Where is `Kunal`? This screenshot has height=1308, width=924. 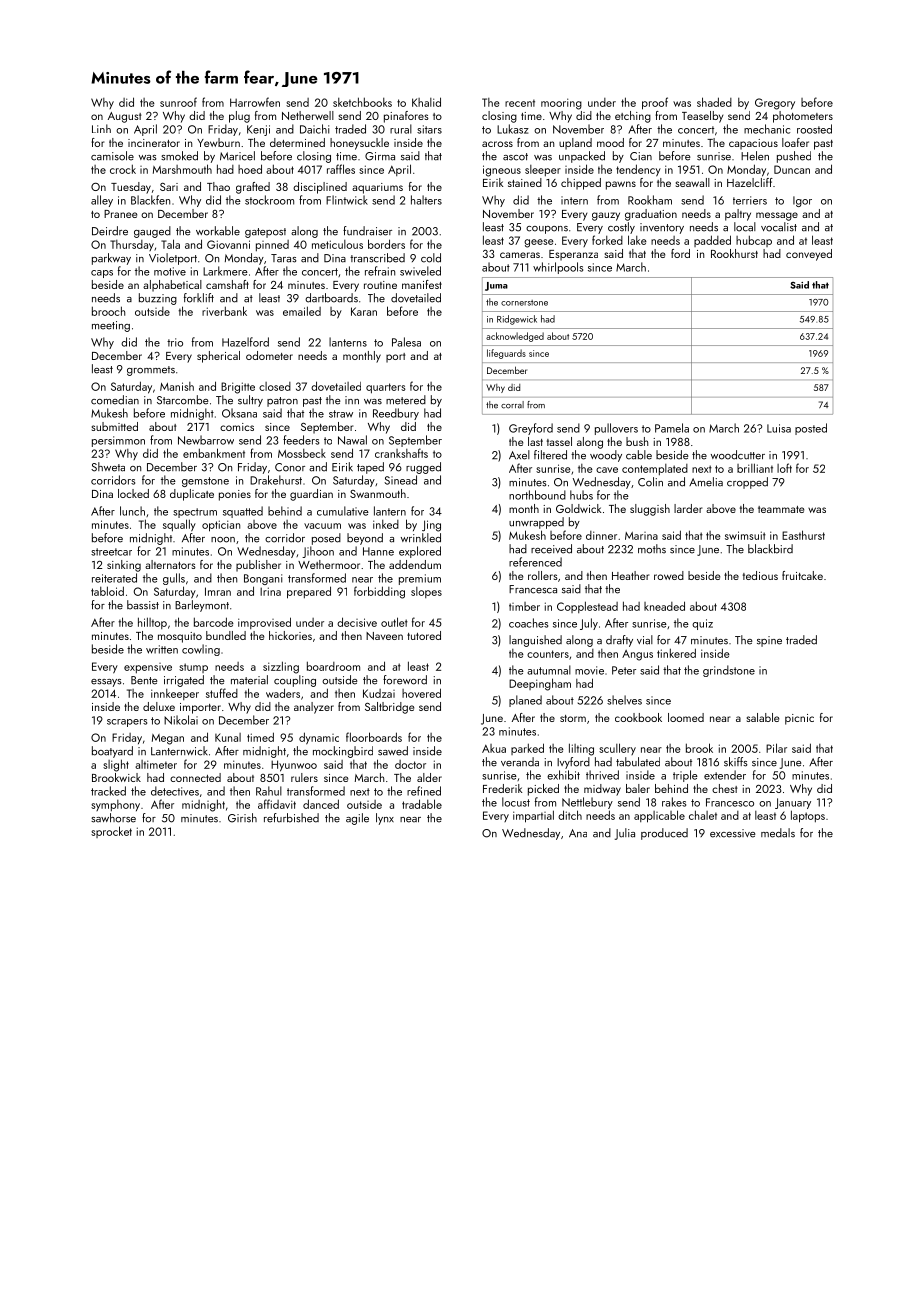 Kunal is located at coordinates (228, 737).
